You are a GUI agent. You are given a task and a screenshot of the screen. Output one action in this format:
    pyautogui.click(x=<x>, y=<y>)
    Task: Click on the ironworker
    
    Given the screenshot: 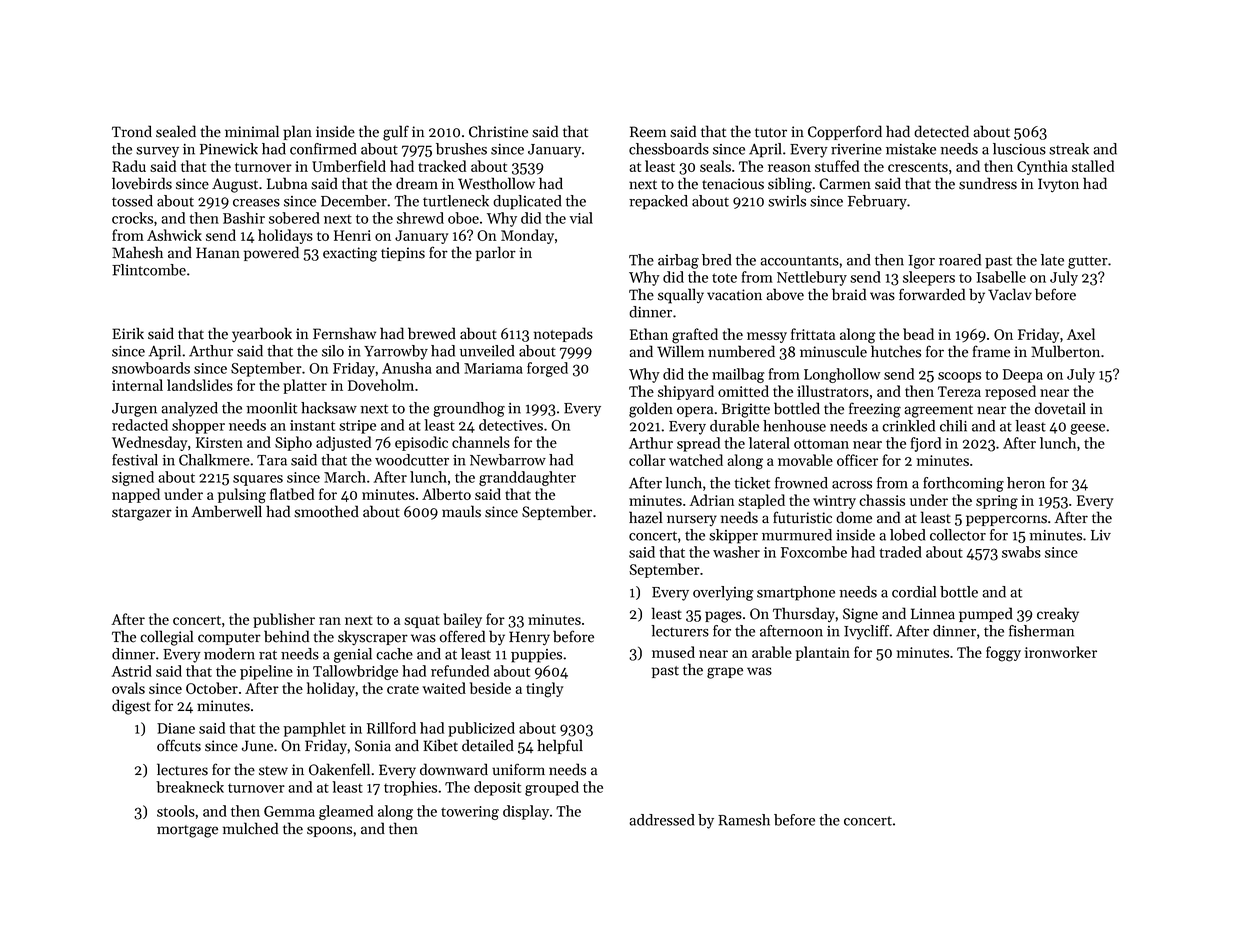 What is the action you would take?
    pyautogui.click(x=1061, y=652)
